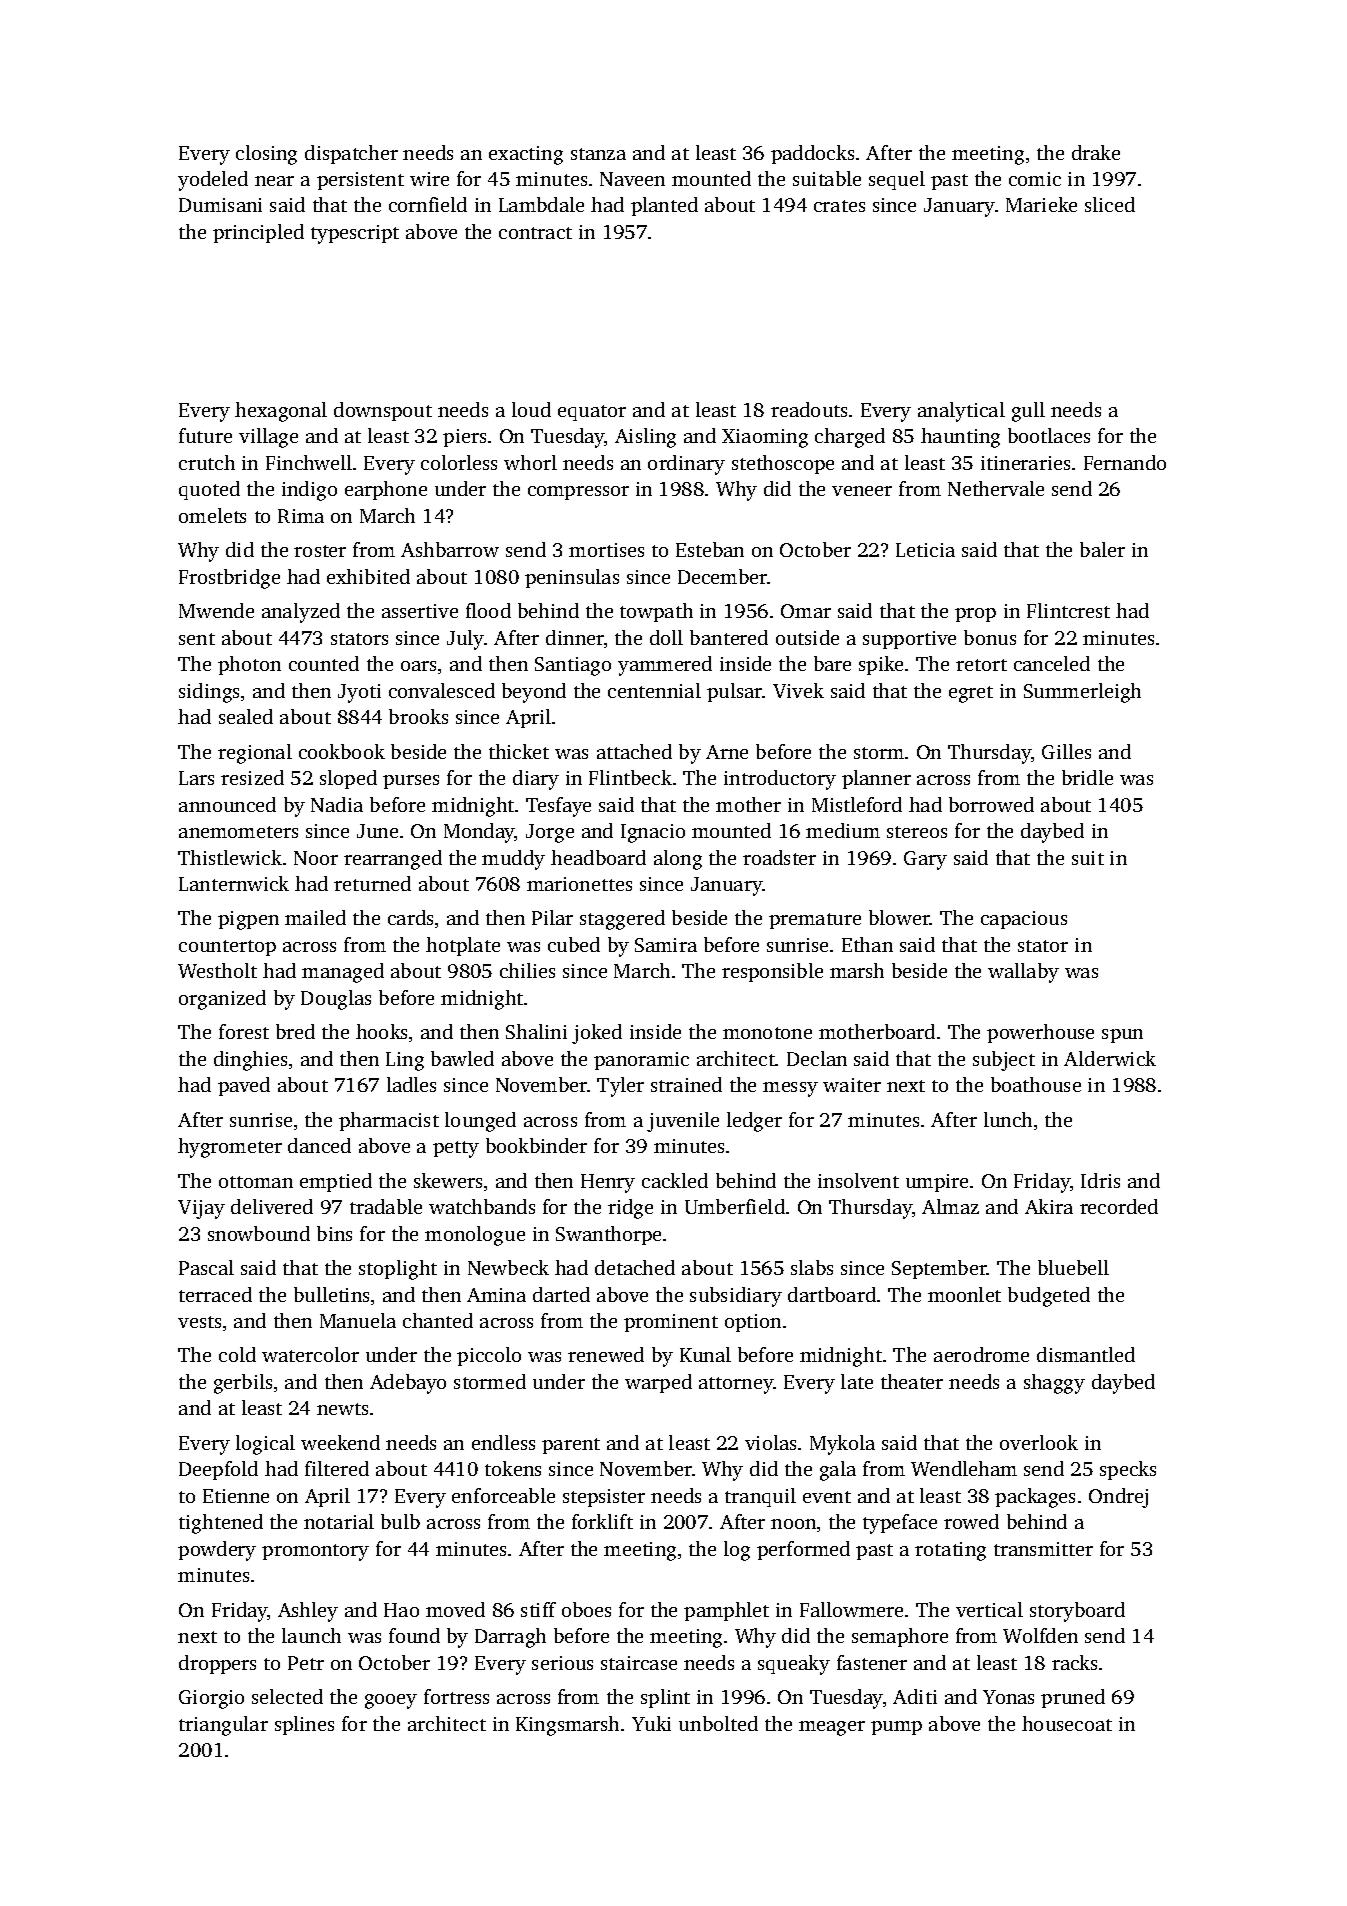 The width and height of the screenshot is (1347, 1906). What do you see at coordinates (779, 857) in the screenshot?
I see `roadster` at bounding box center [779, 857].
